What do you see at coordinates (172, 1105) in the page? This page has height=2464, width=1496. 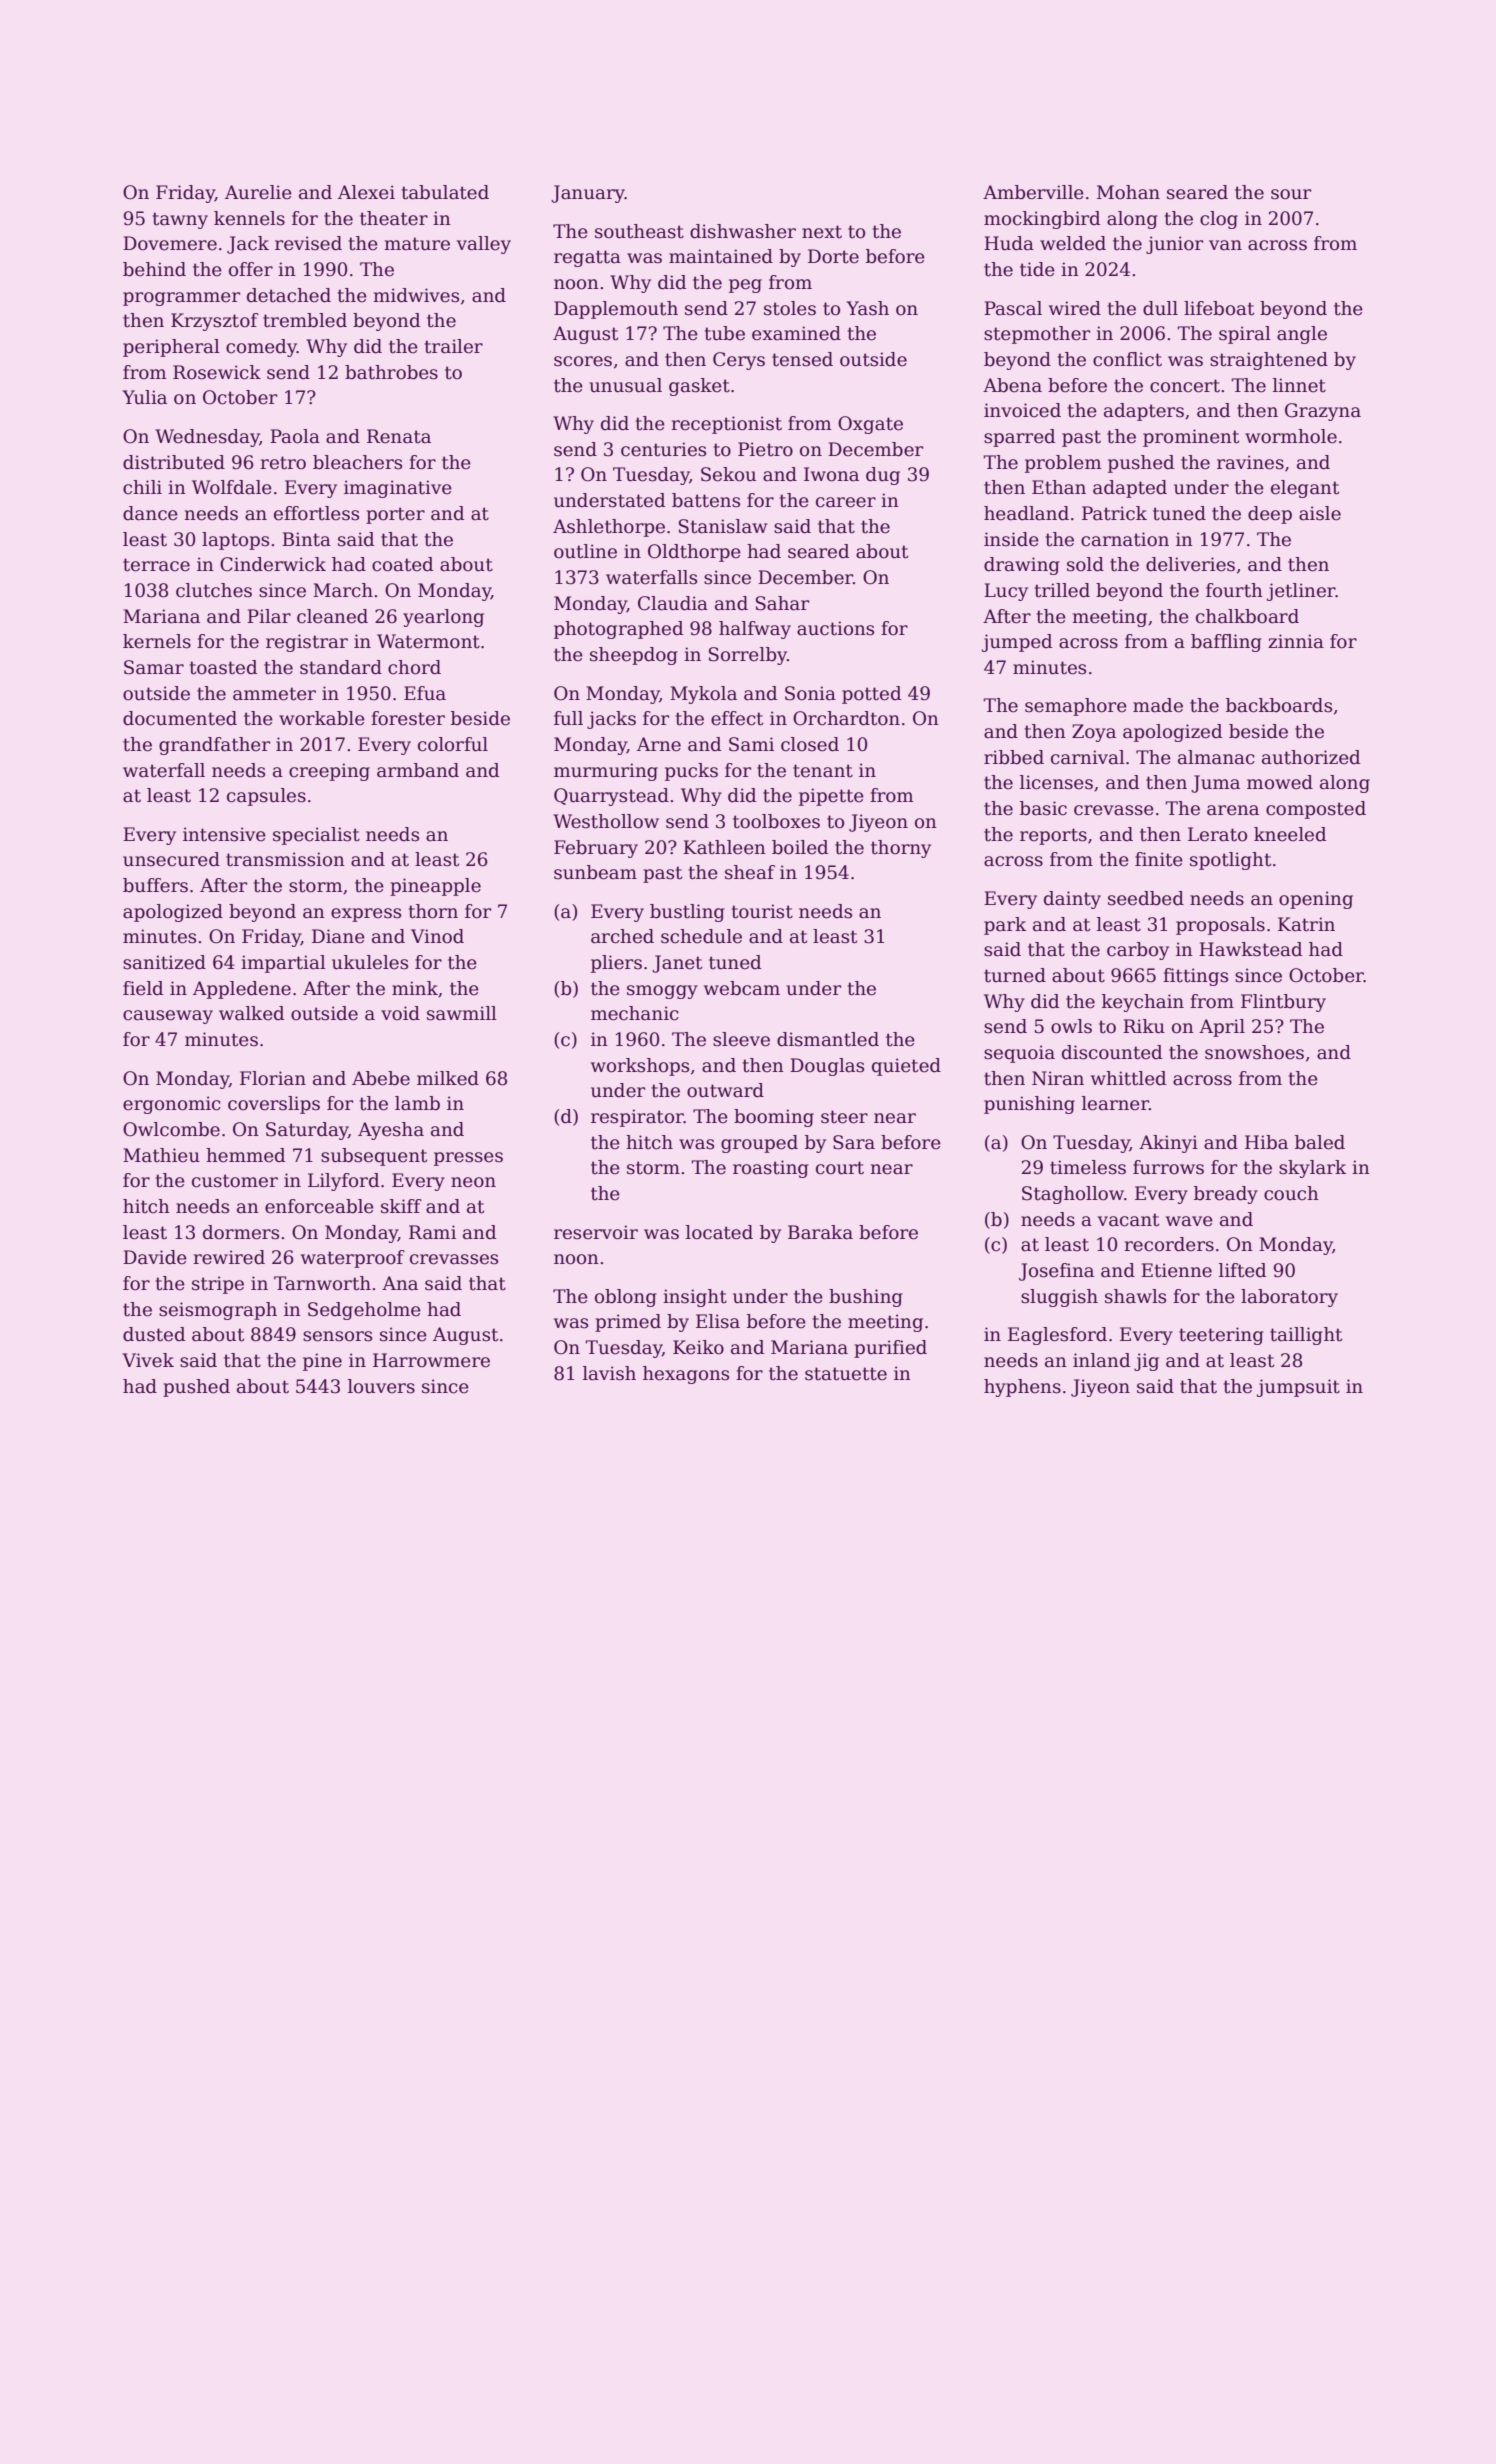 I see `ergonomic` at bounding box center [172, 1105].
